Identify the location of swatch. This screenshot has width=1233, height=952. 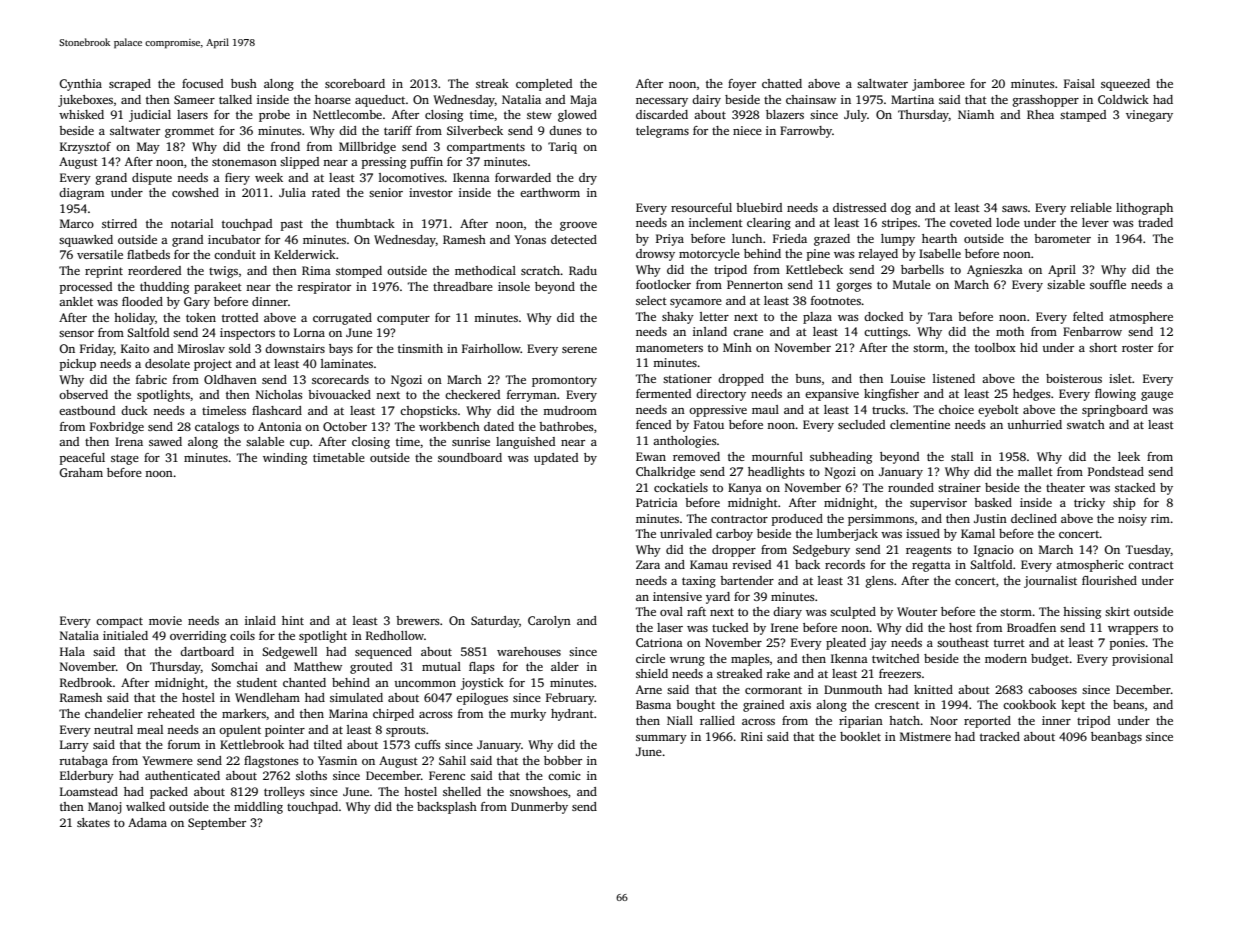
(1086, 424).
